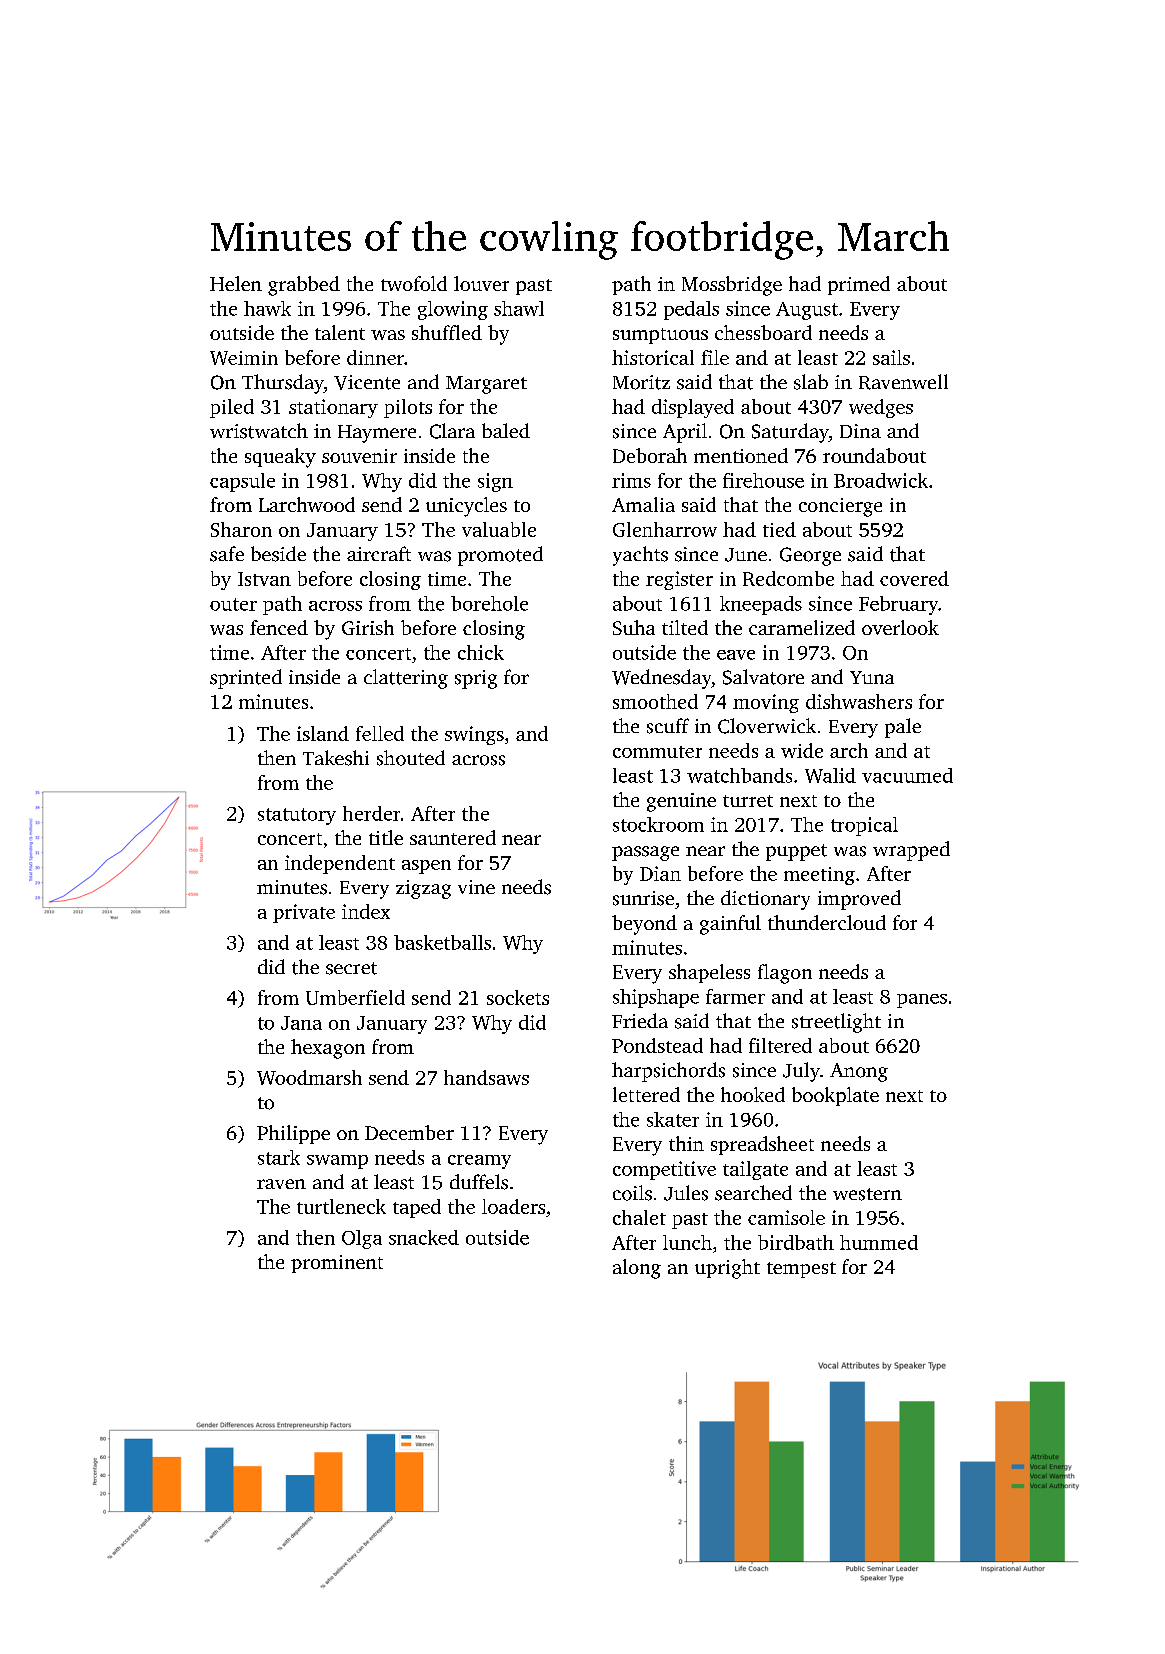 This page has width=1165, height=1654. I want to click on primed, so click(859, 285).
